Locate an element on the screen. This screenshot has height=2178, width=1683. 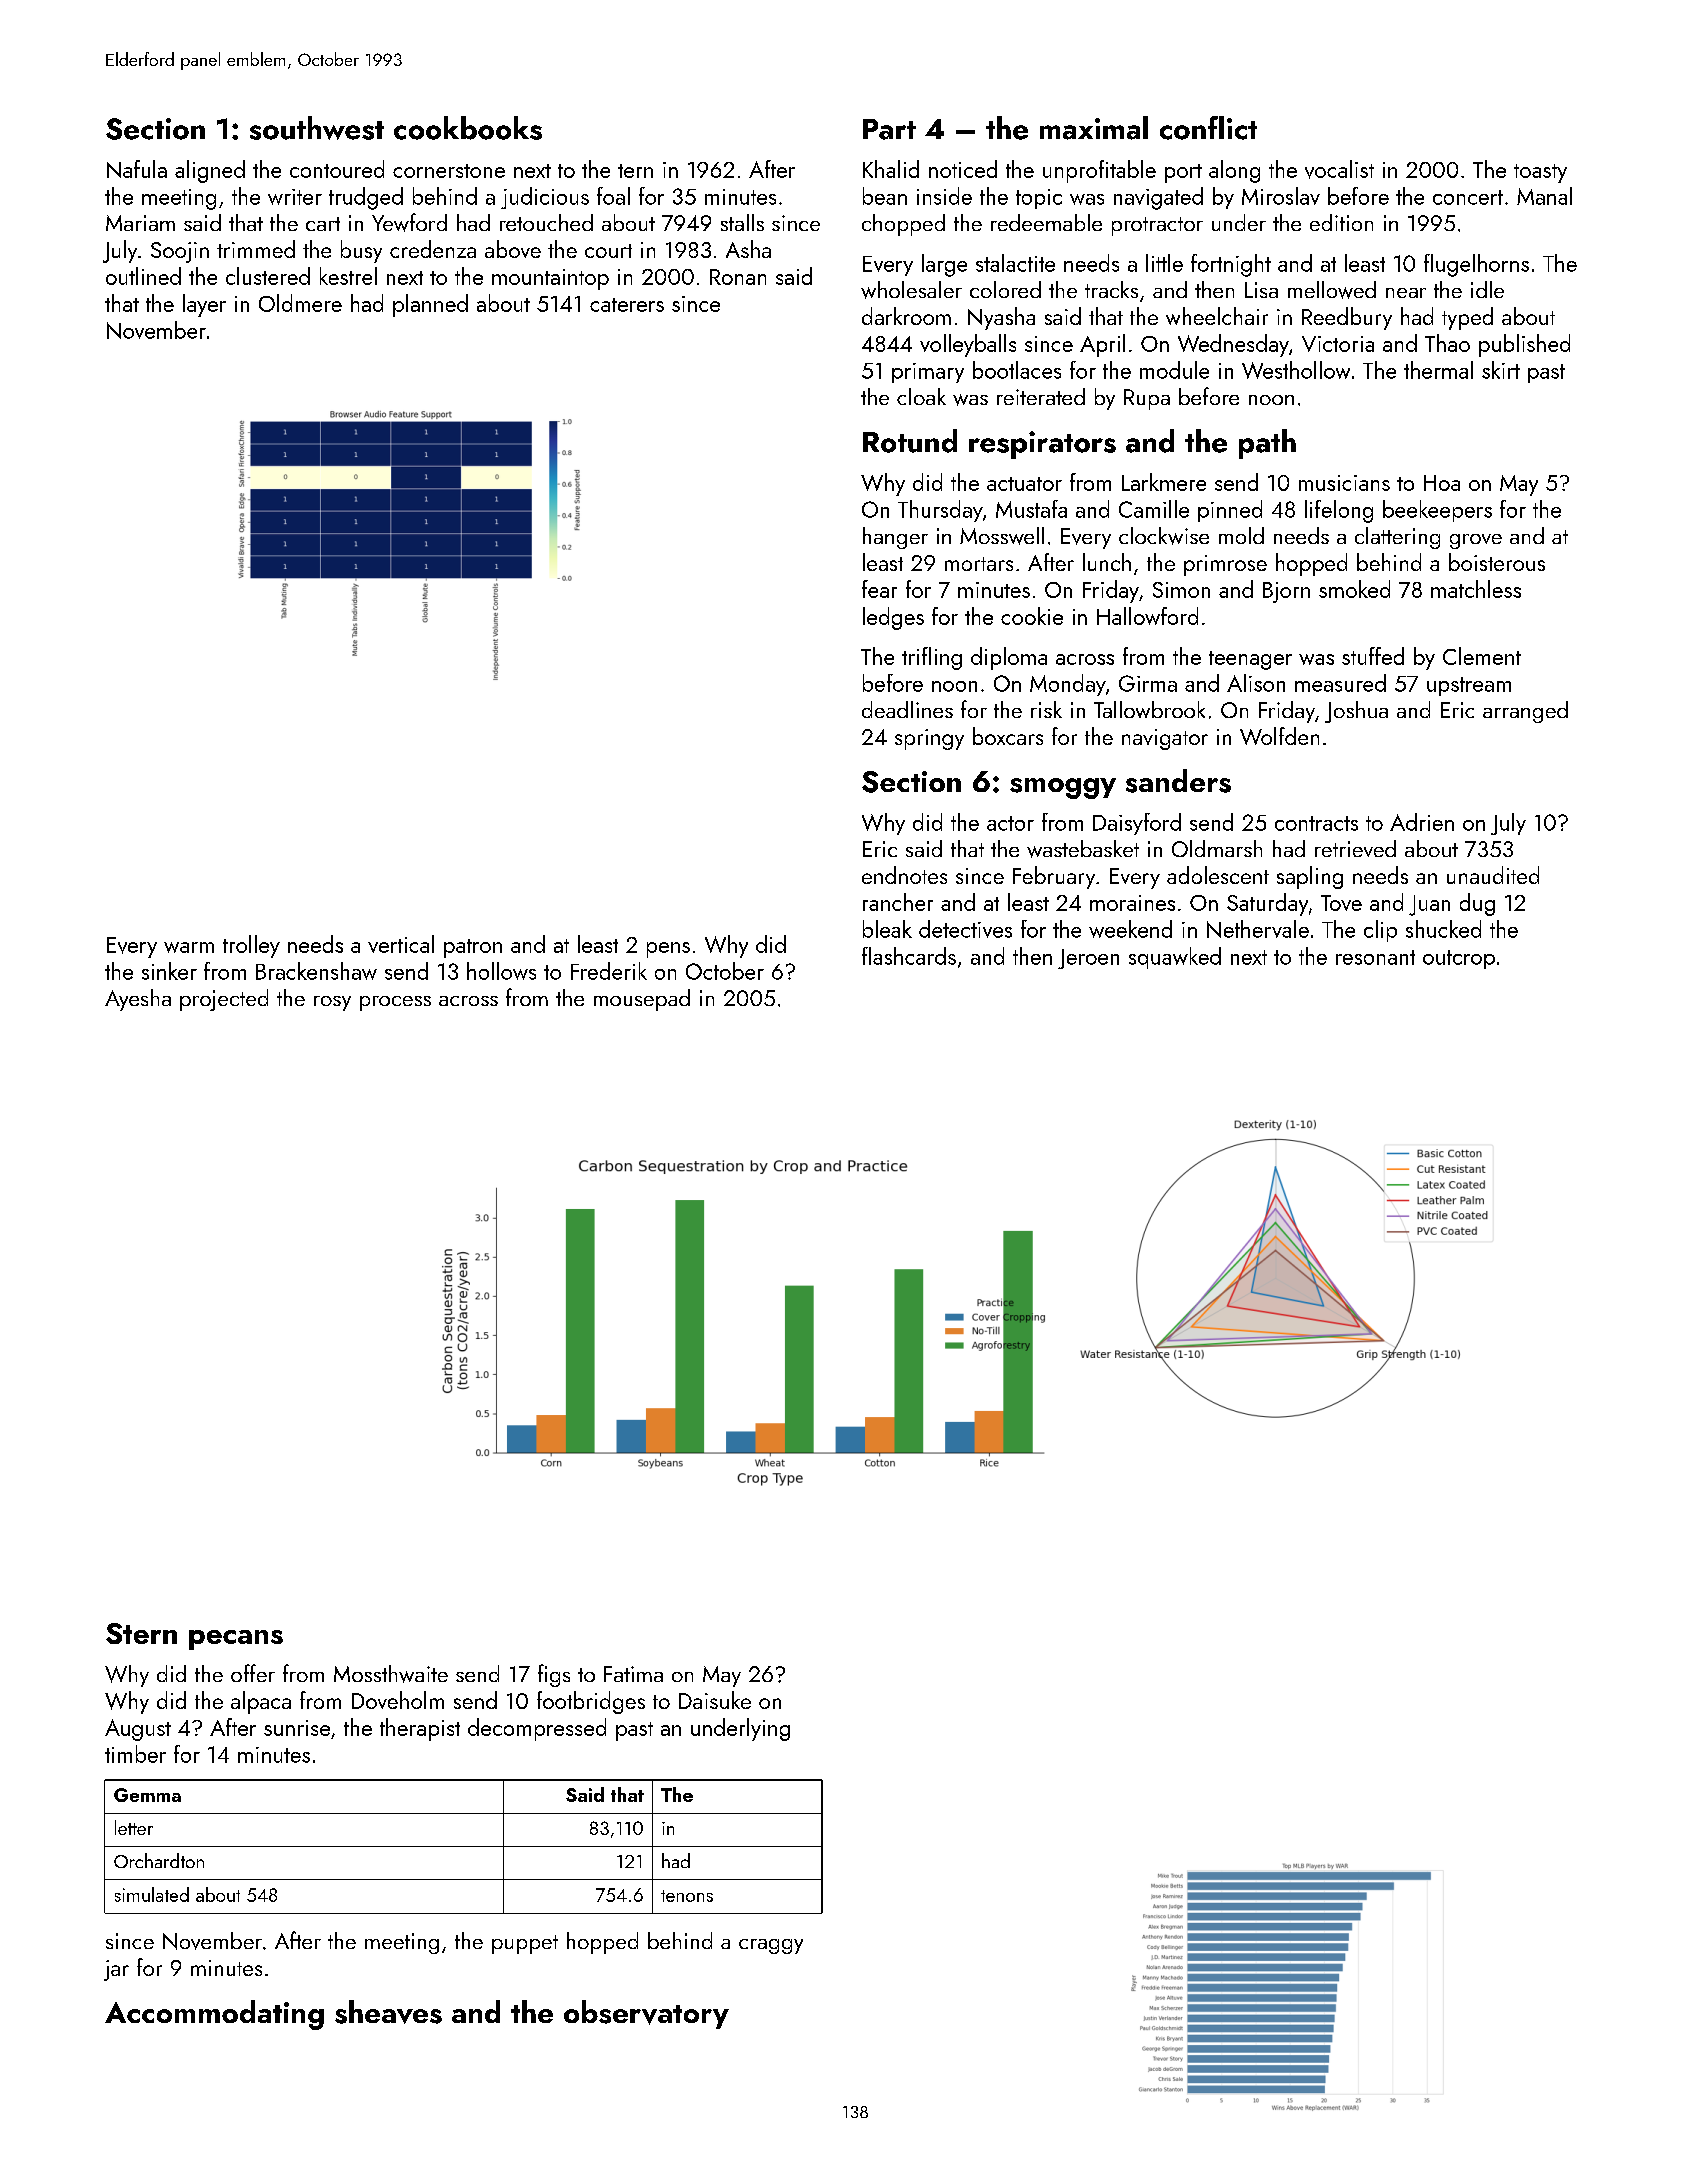
Fatima is located at coordinates (633, 1674).
